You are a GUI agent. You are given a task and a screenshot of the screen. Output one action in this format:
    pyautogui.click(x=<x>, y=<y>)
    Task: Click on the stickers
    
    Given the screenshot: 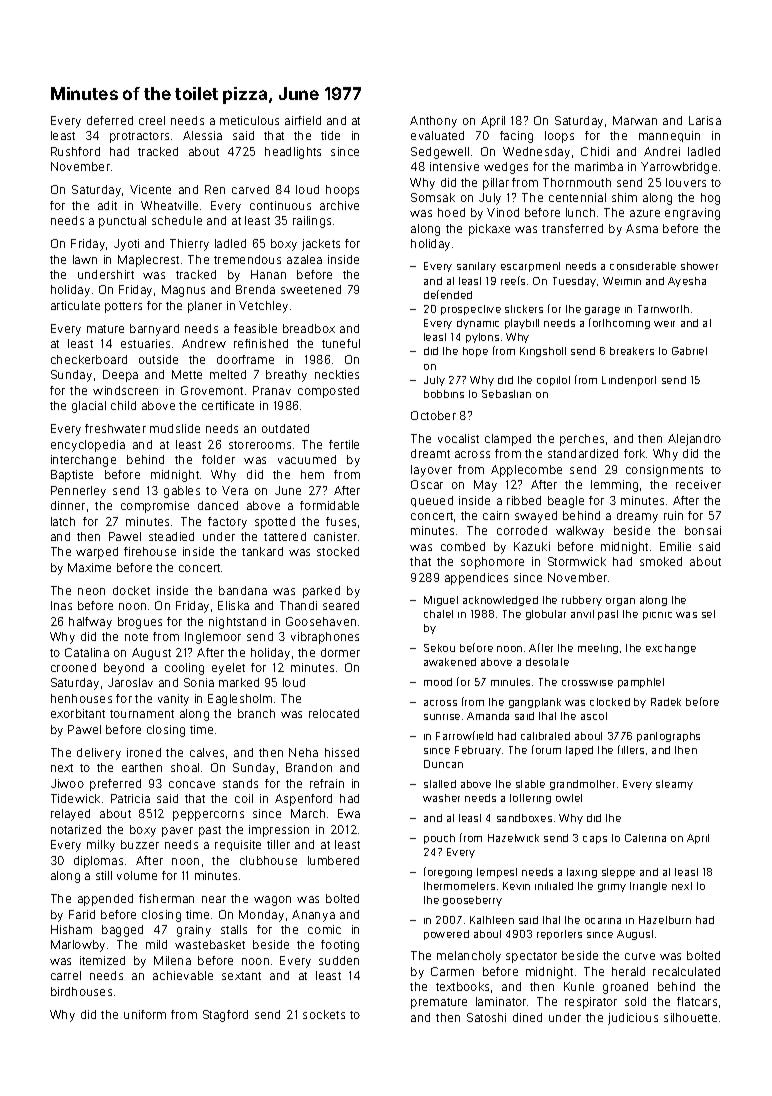 What is the action you would take?
    pyautogui.click(x=524, y=309)
